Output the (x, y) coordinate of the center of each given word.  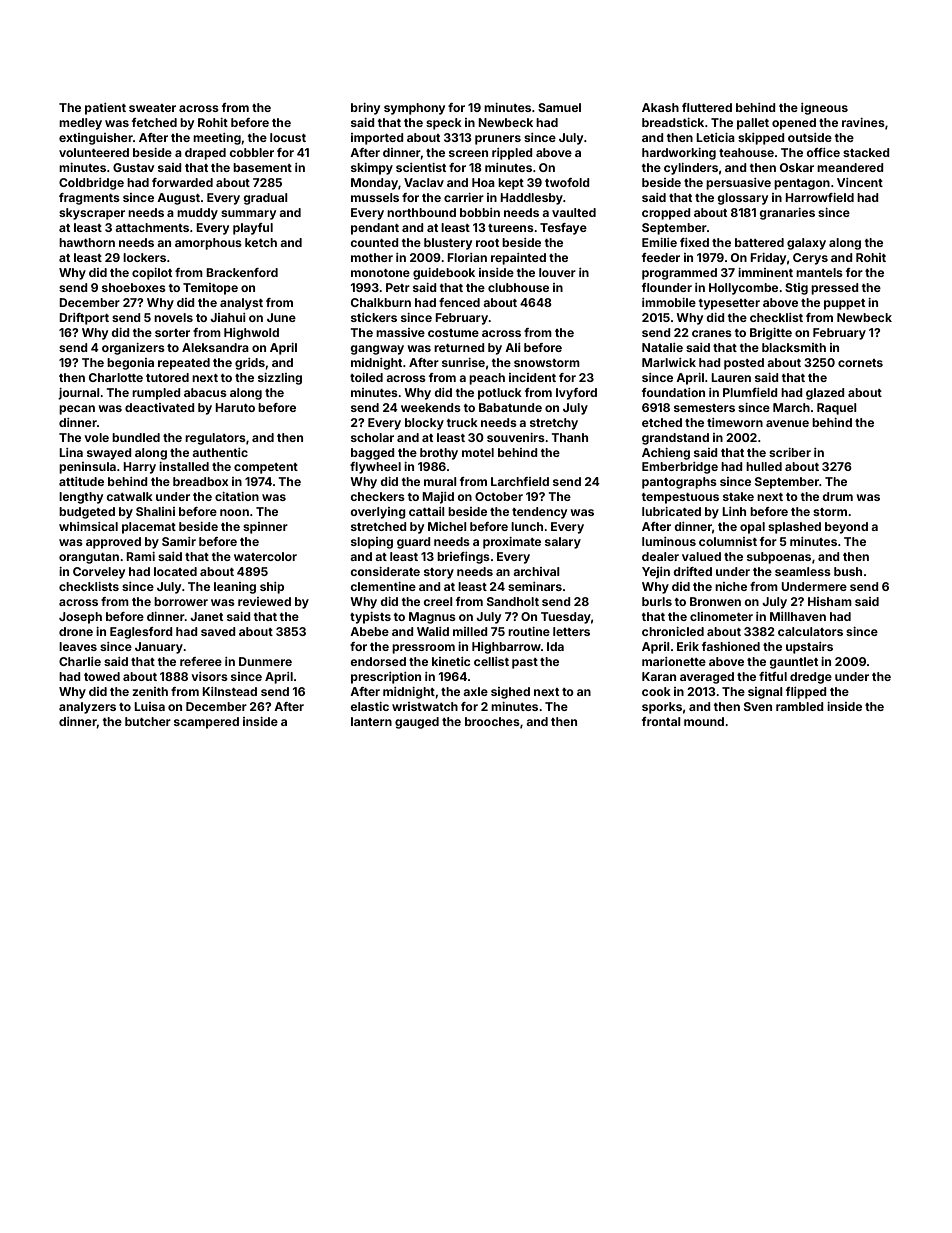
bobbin (480, 212)
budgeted (87, 513)
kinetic (451, 661)
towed (102, 676)
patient (105, 109)
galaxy (806, 244)
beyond (846, 528)
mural (440, 481)
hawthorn (87, 242)
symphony (414, 109)
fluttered (707, 107)
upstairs (809, 648)
